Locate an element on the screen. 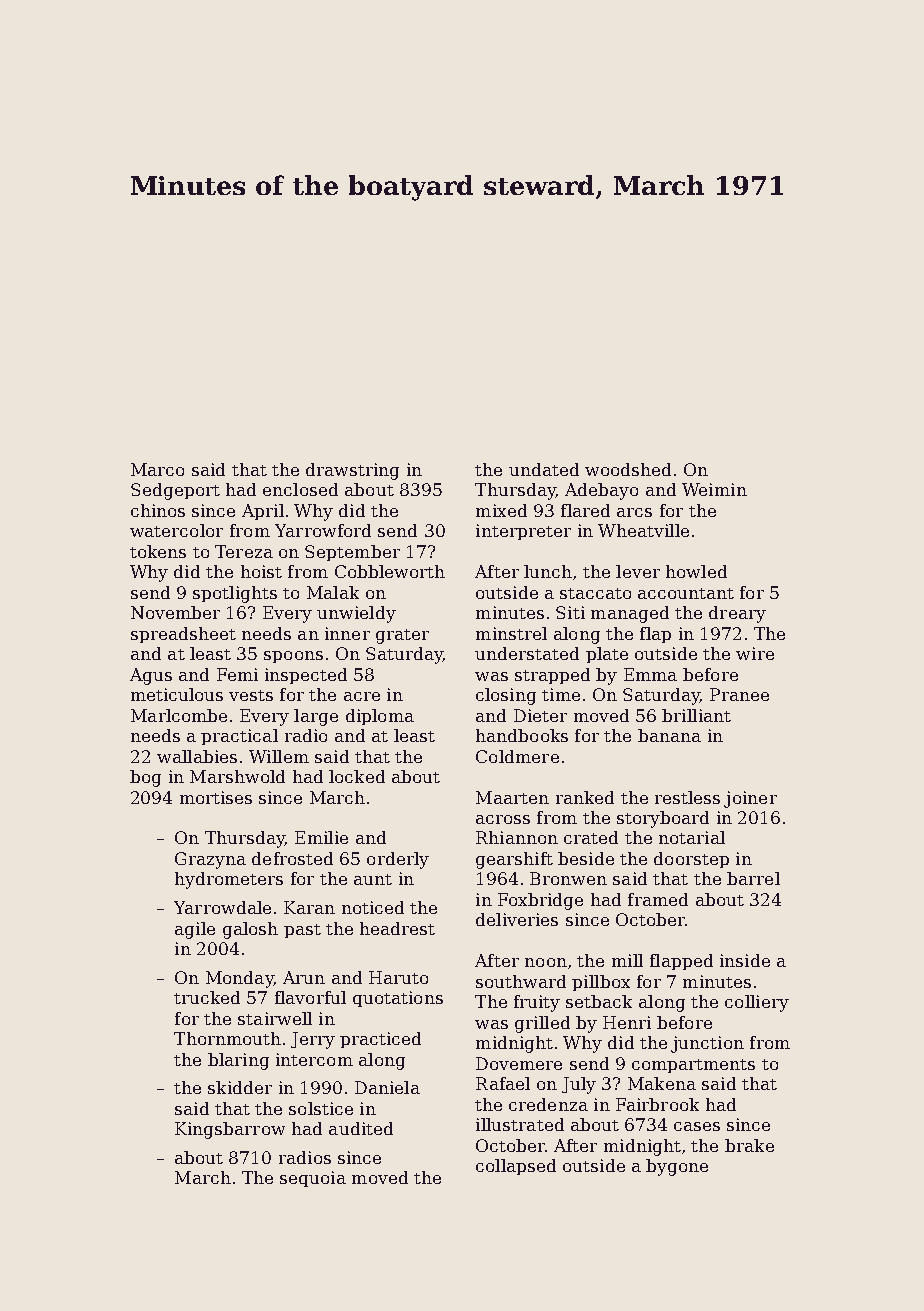 The image size is (924, 1311). undated is located at coordinates (544, 469).
